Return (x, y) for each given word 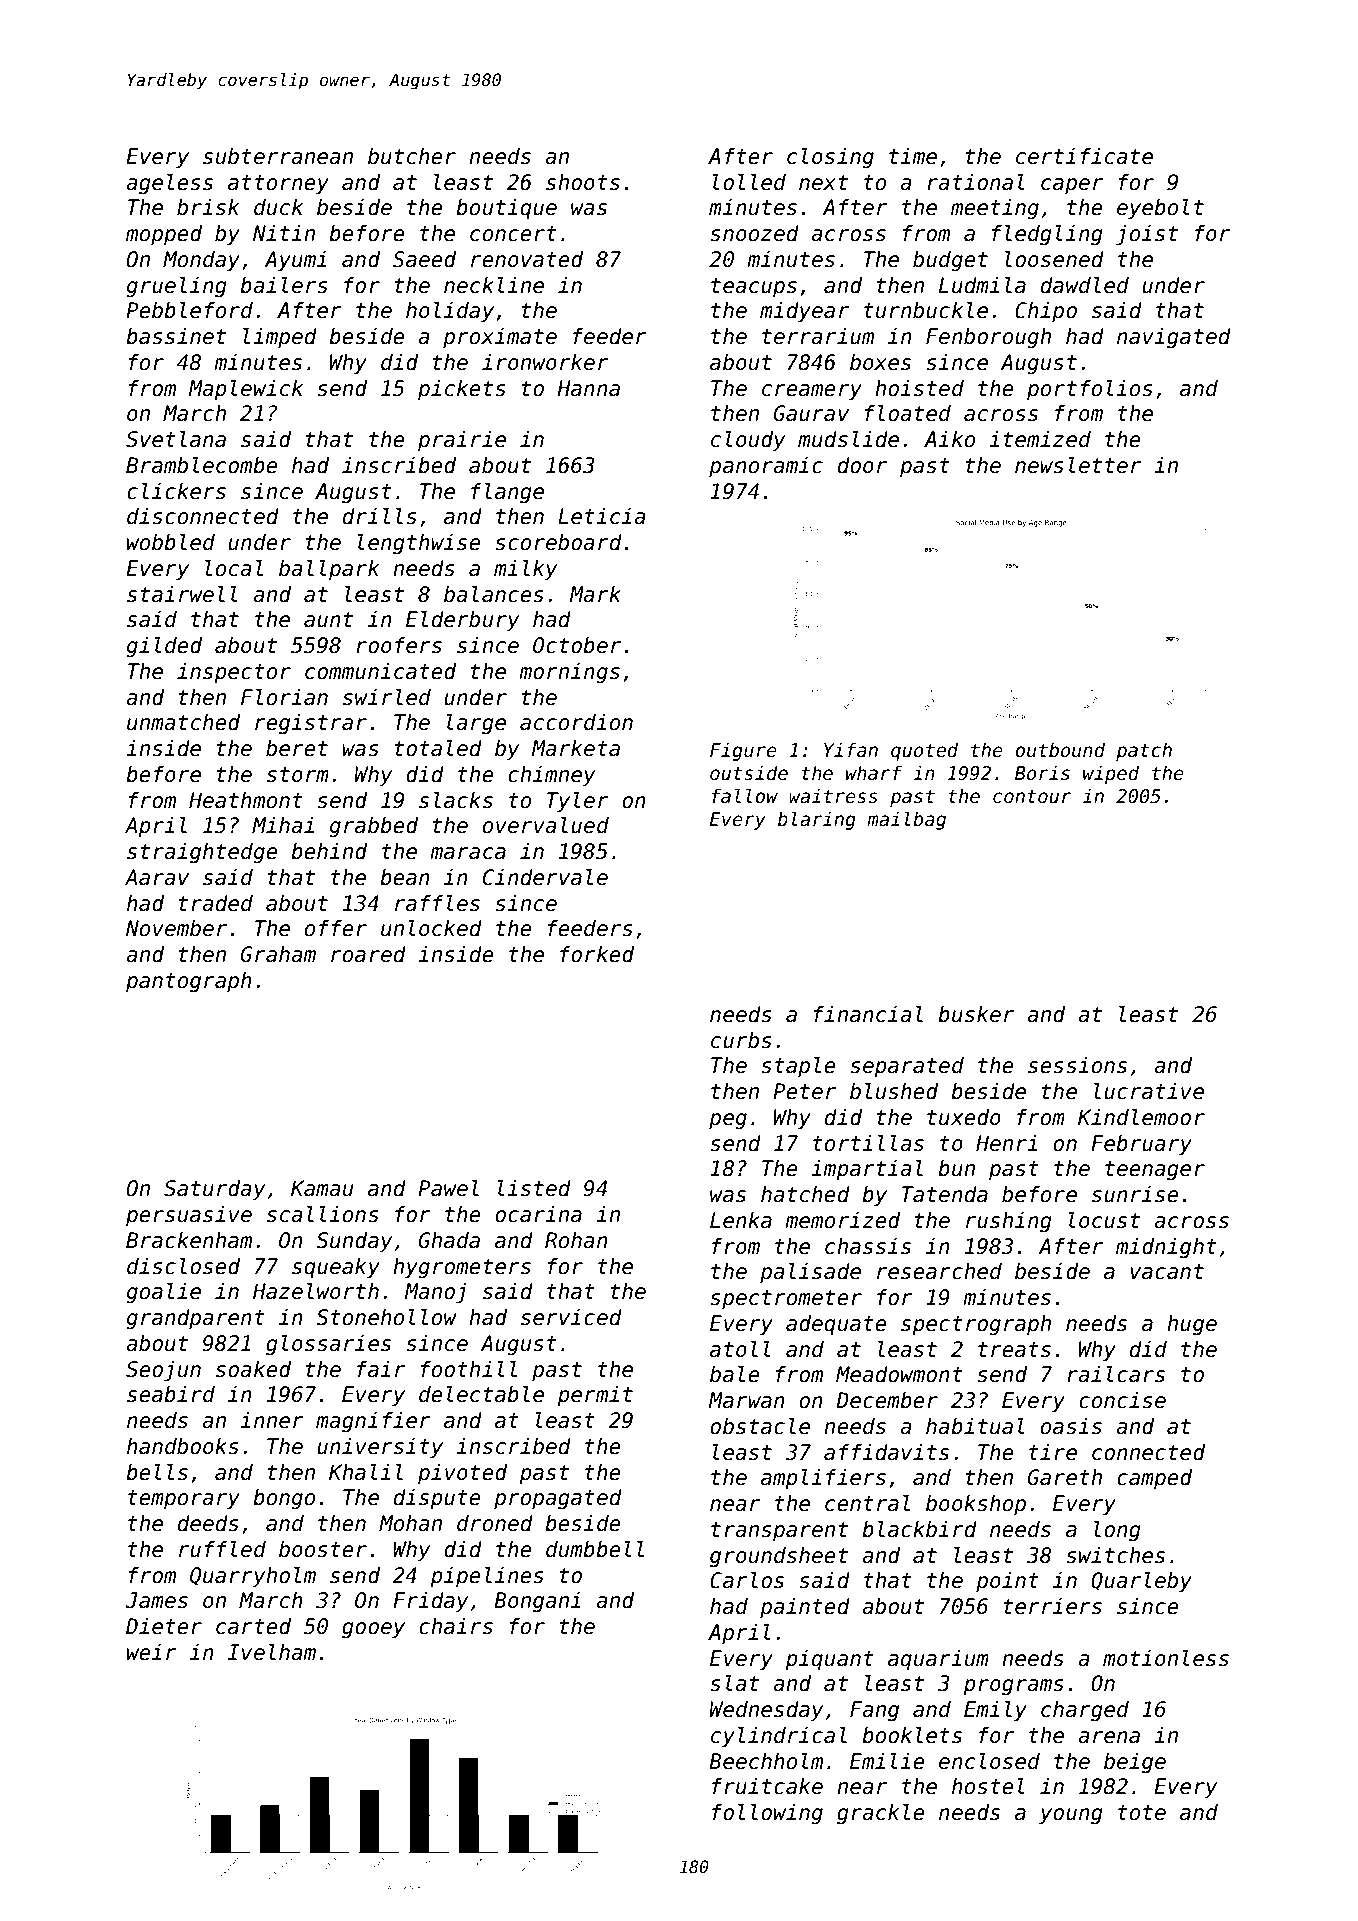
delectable (481, 1394)
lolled (749, 182)
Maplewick (245, 390)
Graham (278, 954)
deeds (208, 1523)
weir (152, 1652)
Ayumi (295, 261)
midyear (804, 312)
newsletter (1078, 465)
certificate (1084, 156)
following (767, 1814)
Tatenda (944, 1194)
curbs (741, 1040)
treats (1014, 1350)
